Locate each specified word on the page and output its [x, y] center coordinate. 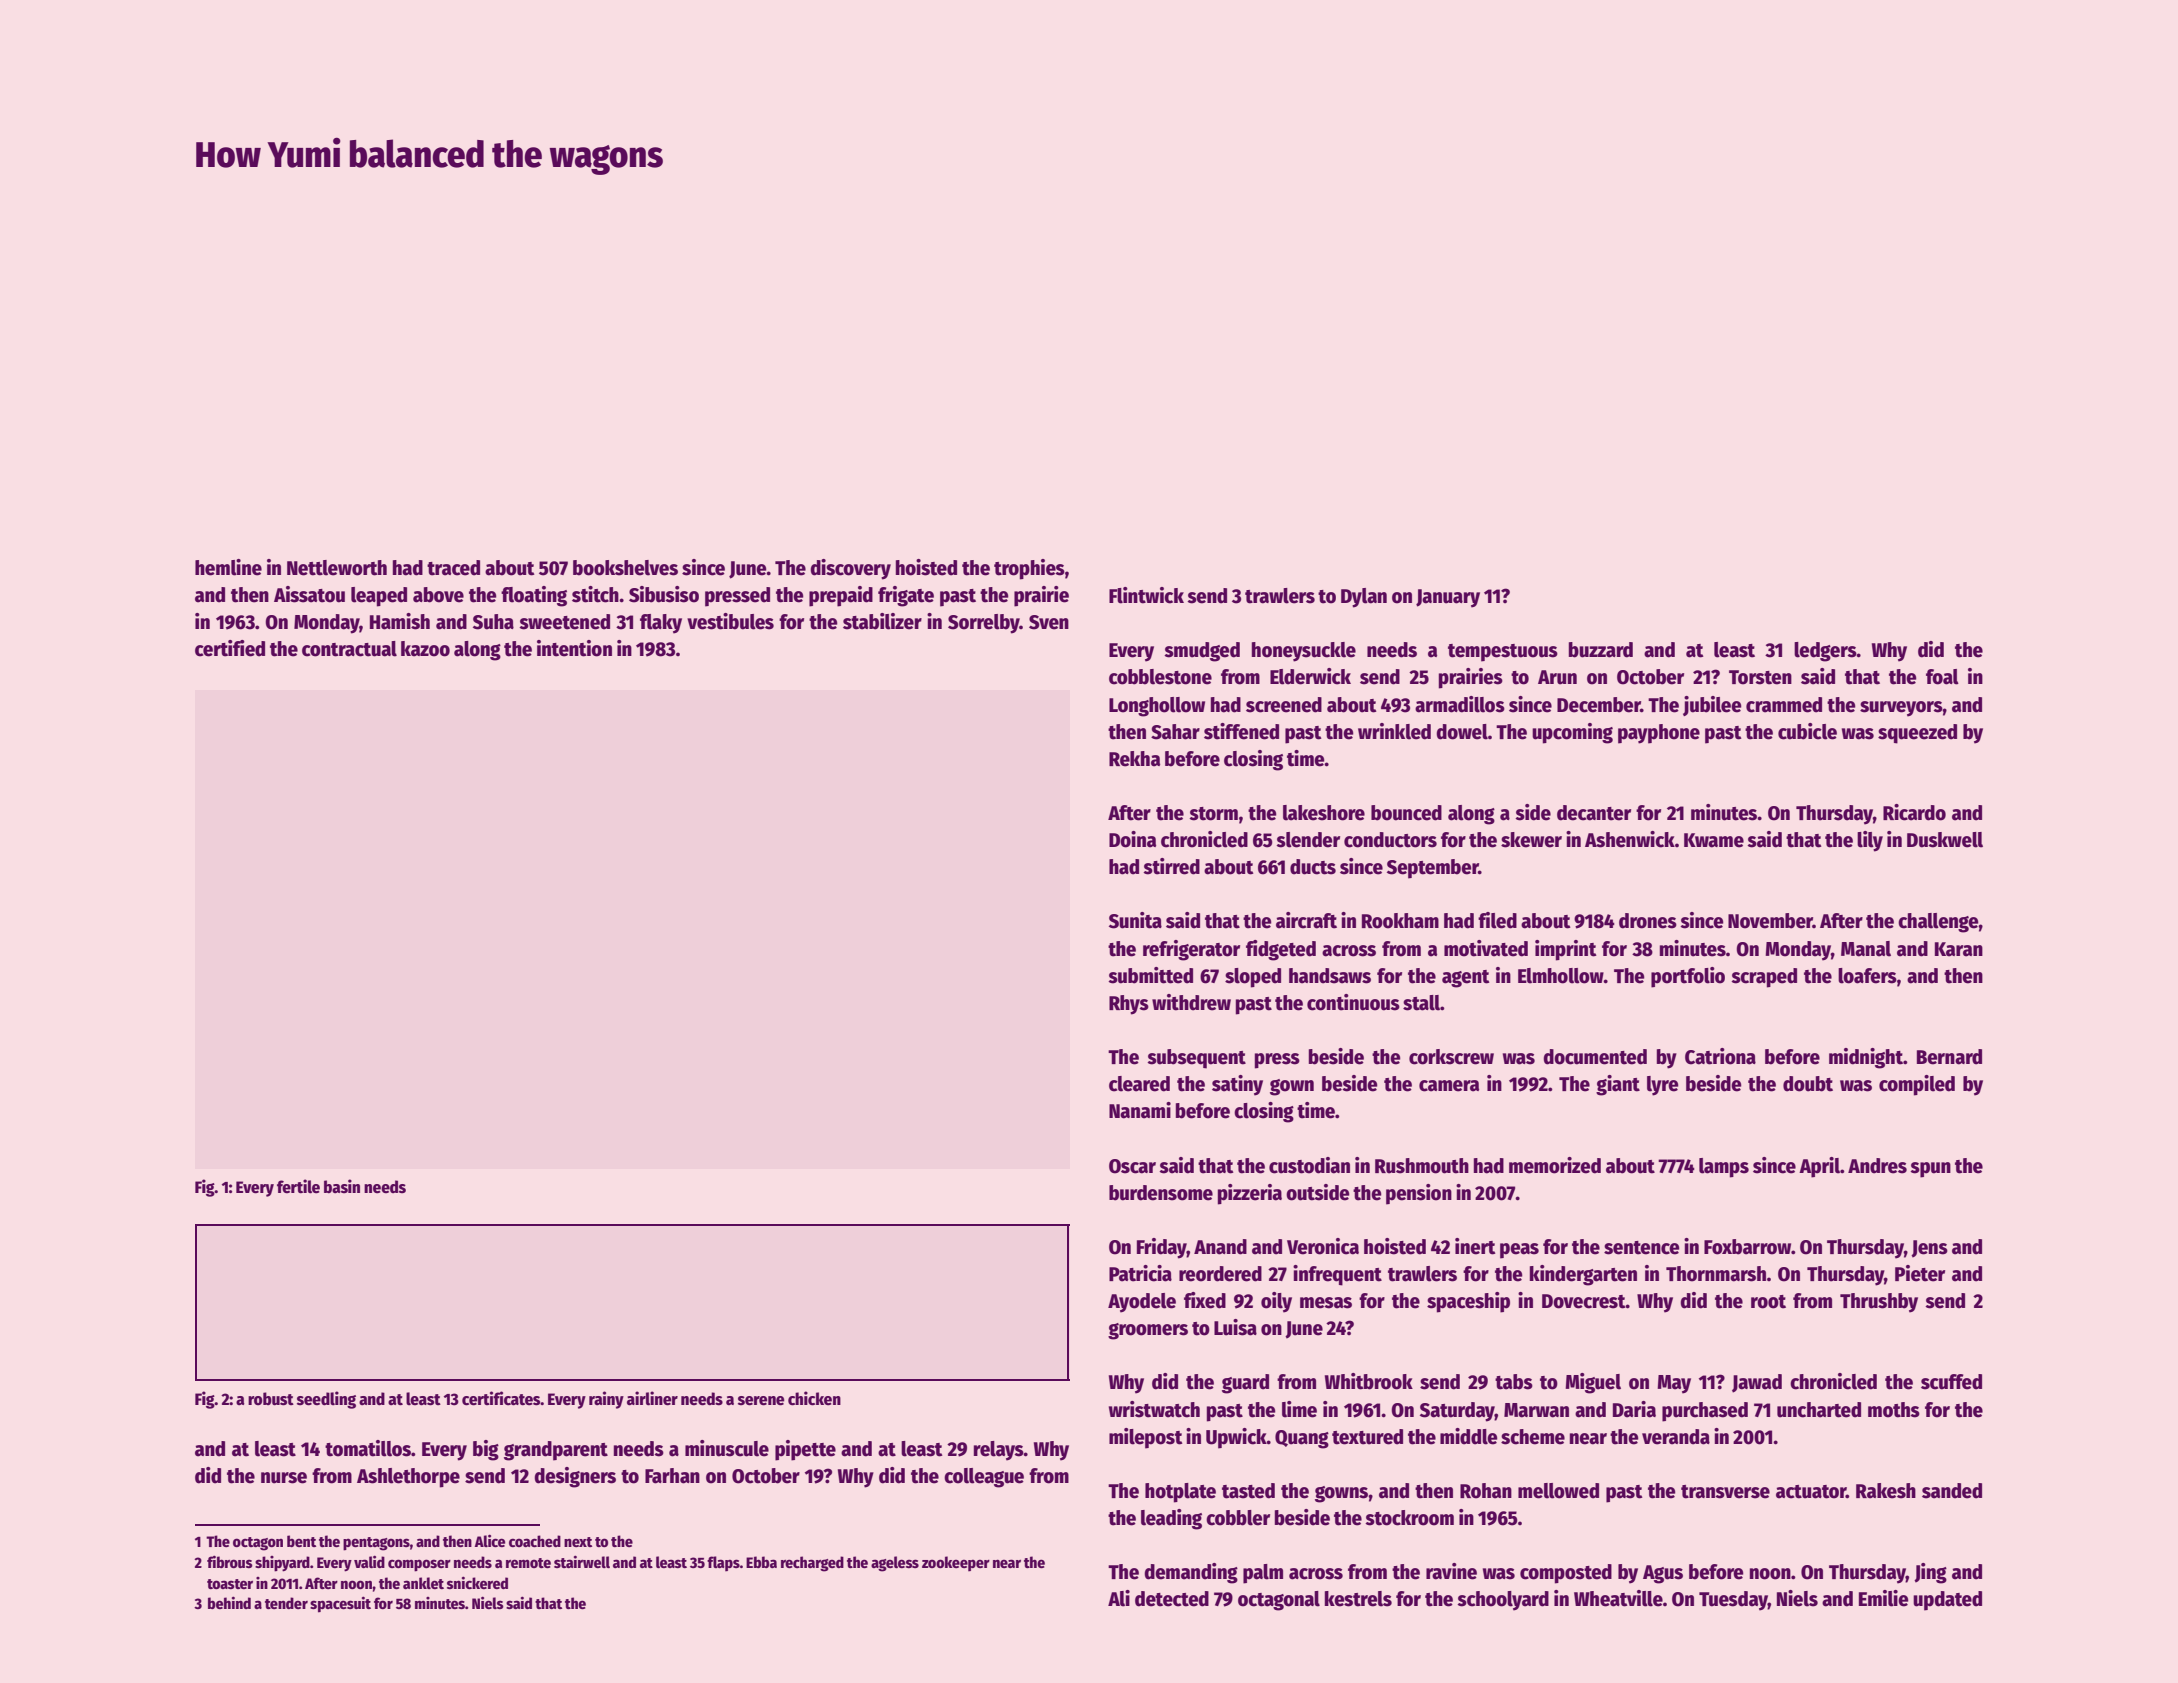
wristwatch [1154, 1409]
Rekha [1134, 759]
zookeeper [956, 1564]
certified [230, 648]
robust [271, 1399]
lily [1870, 841]
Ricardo [1914, 812]
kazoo [425, 649]
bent [301, 1541]
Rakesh [1886, 1491]
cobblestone [1160, 677]
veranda [1676, 1437]
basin [342, 1186]
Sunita [1135, 920]
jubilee [1712, 706]
